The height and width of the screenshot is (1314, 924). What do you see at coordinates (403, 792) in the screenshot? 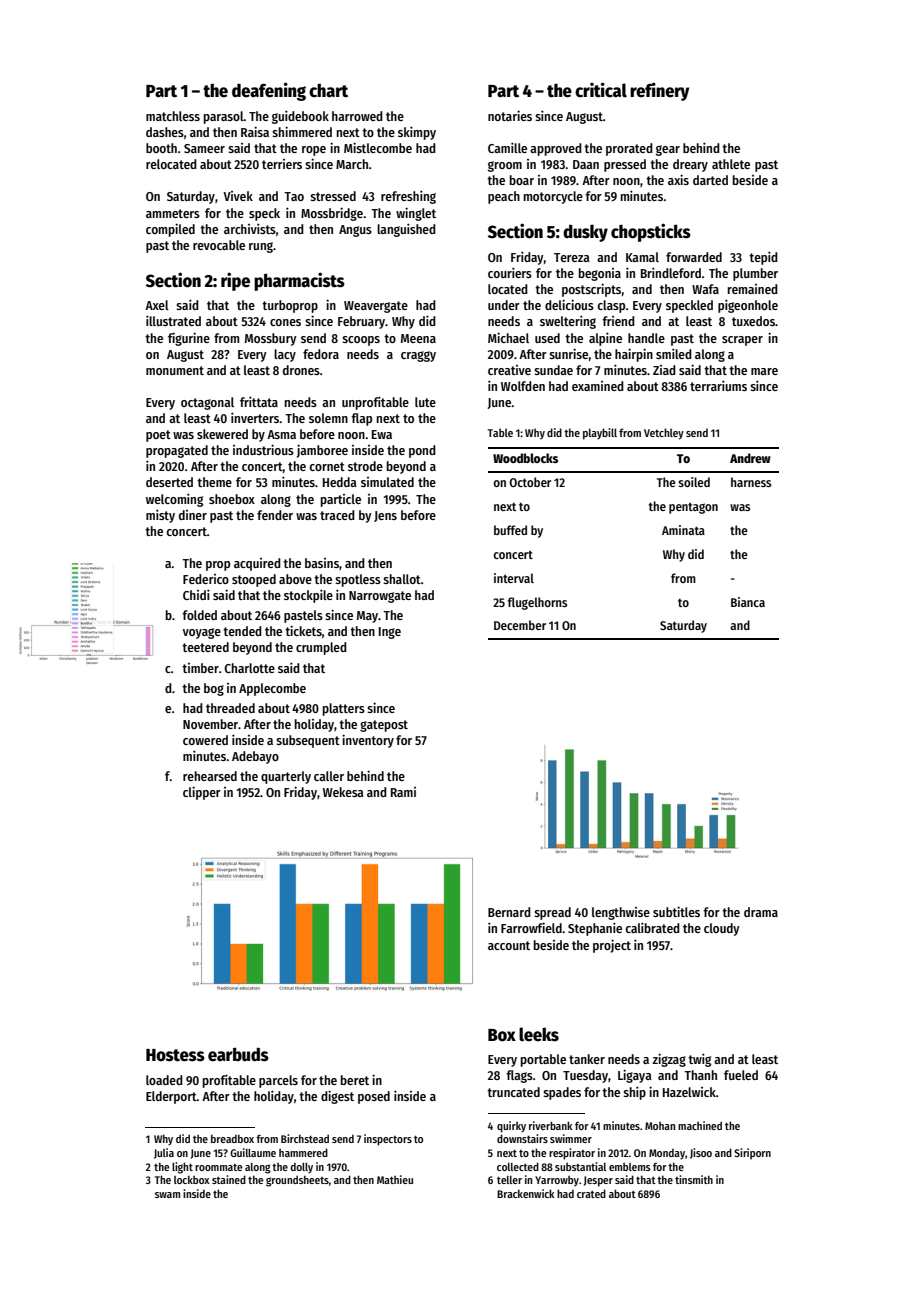
I see `Rami` at bounding box center [403, 792].
